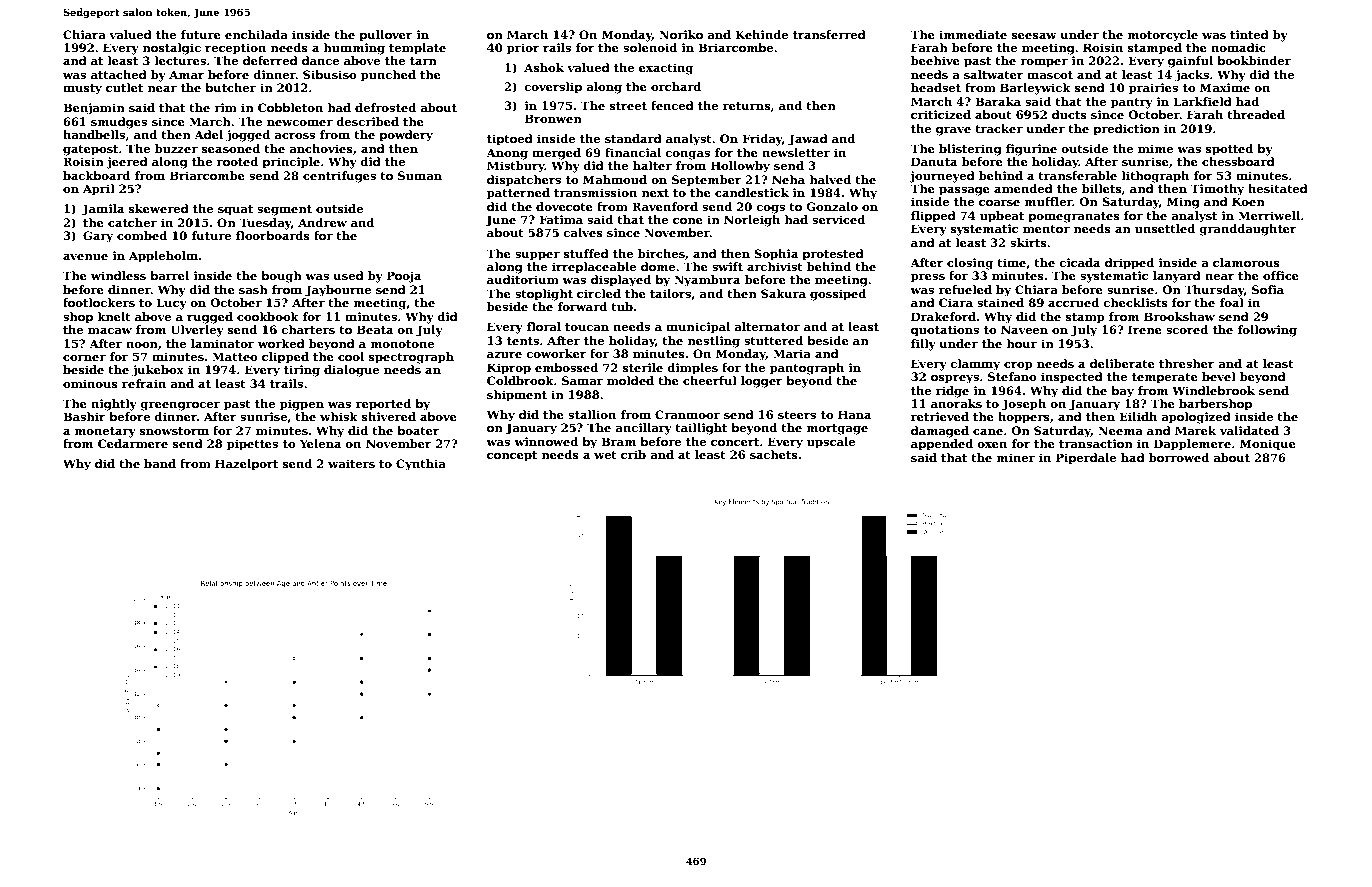 This screenshot has height=887, width=1372. Describe the element at coordinates (1229, 150) in the screenshot. I see `spotted` at that location.
